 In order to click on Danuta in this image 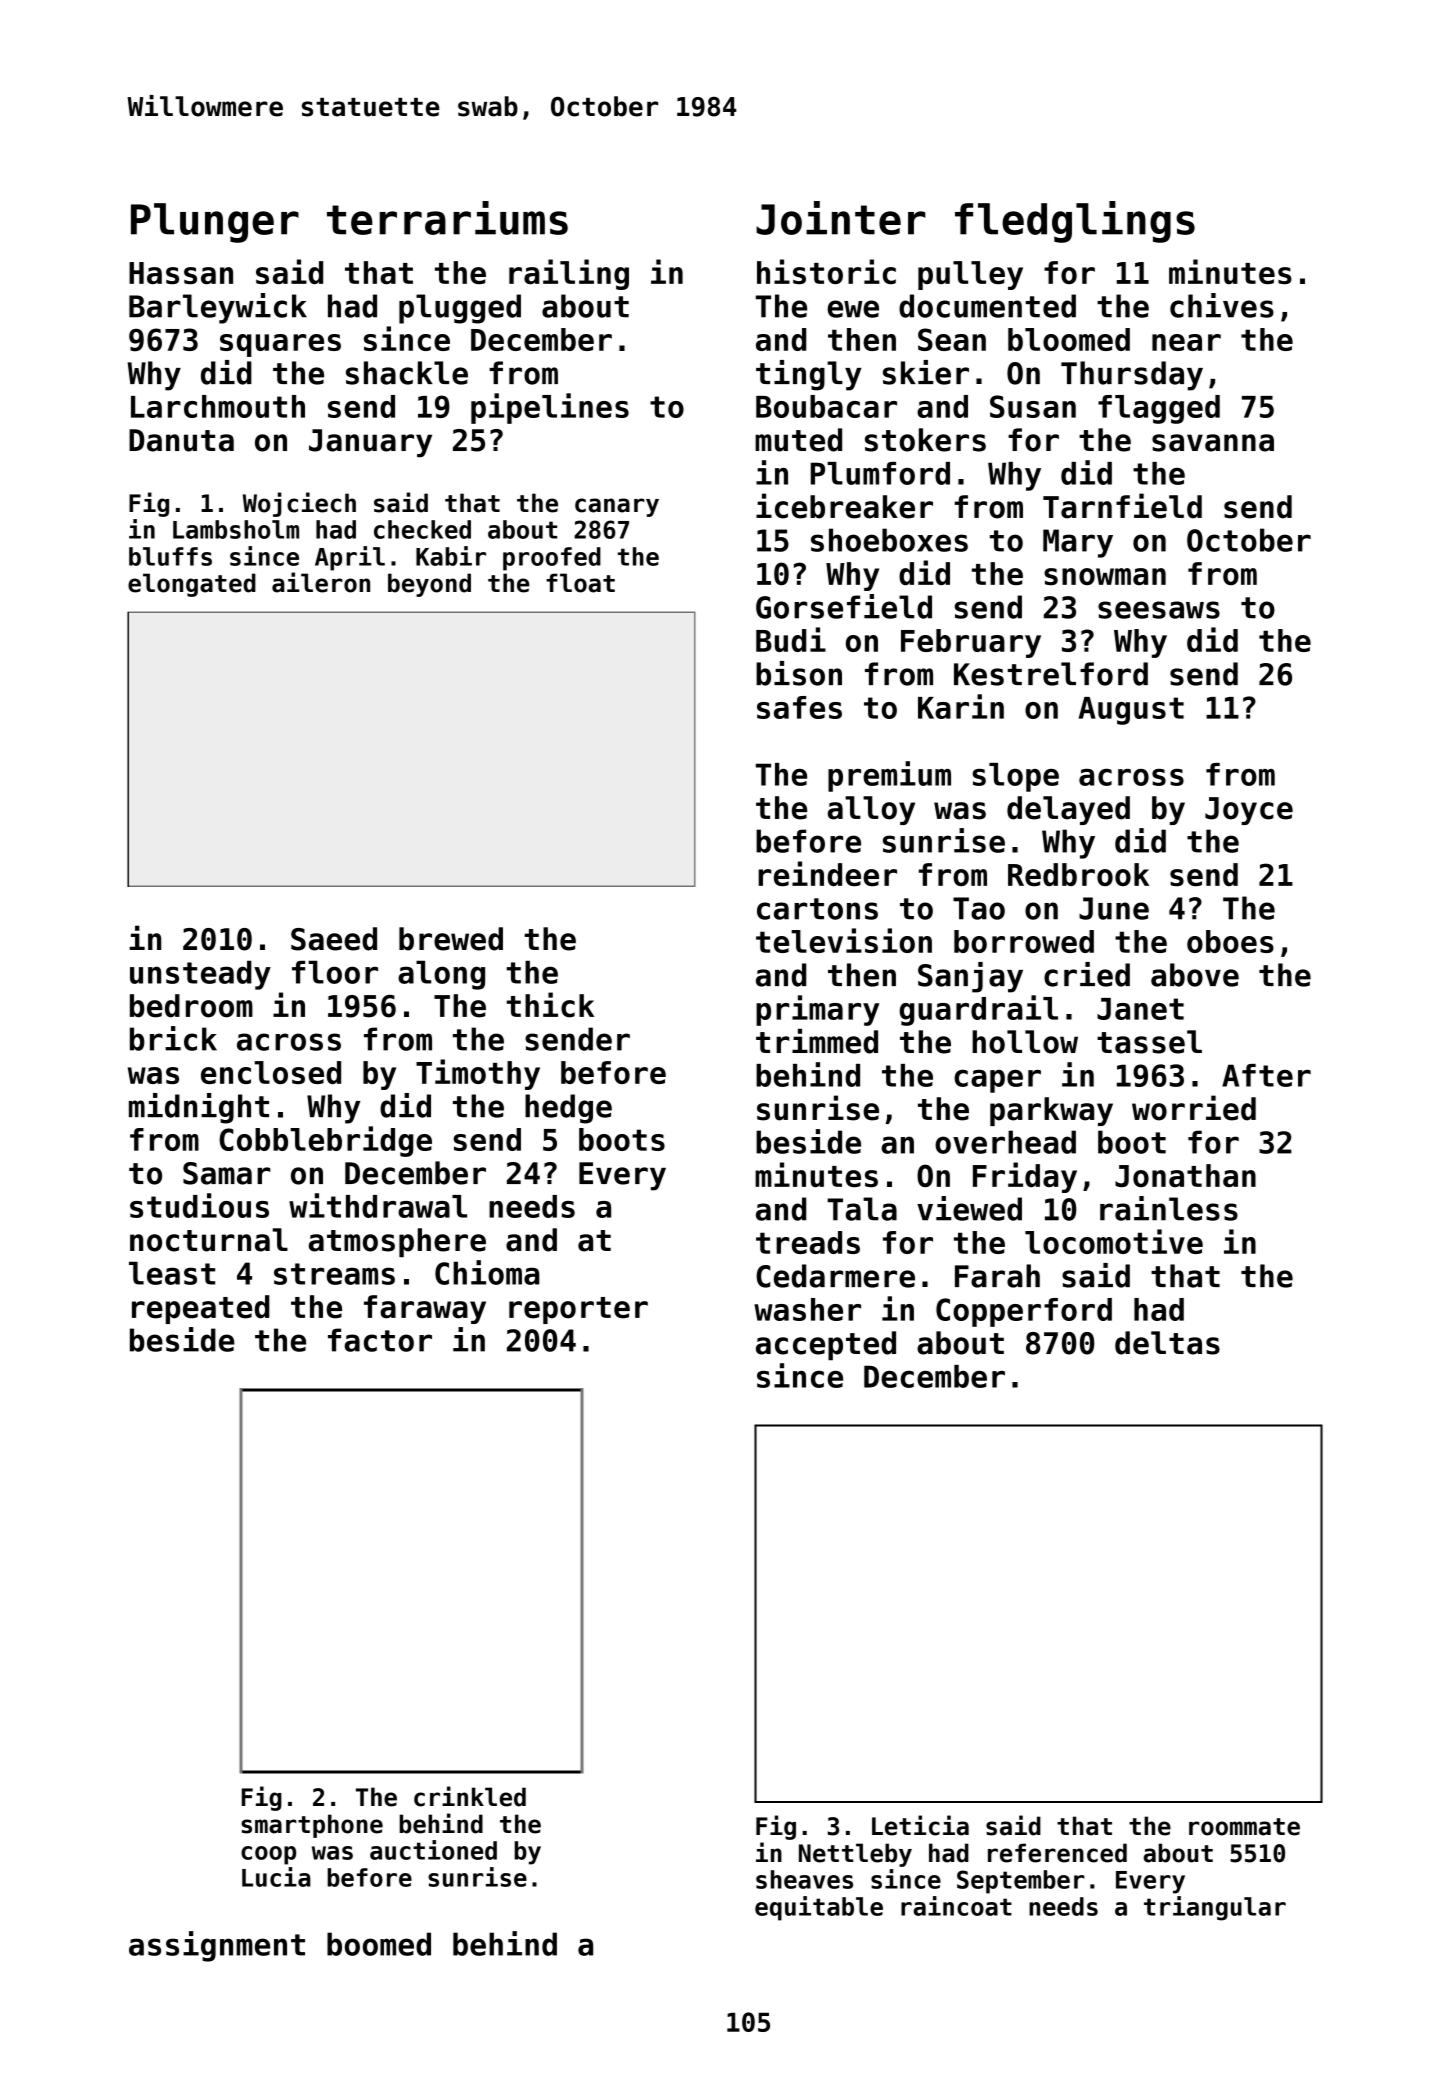, I will do `click(181, 440)`.
